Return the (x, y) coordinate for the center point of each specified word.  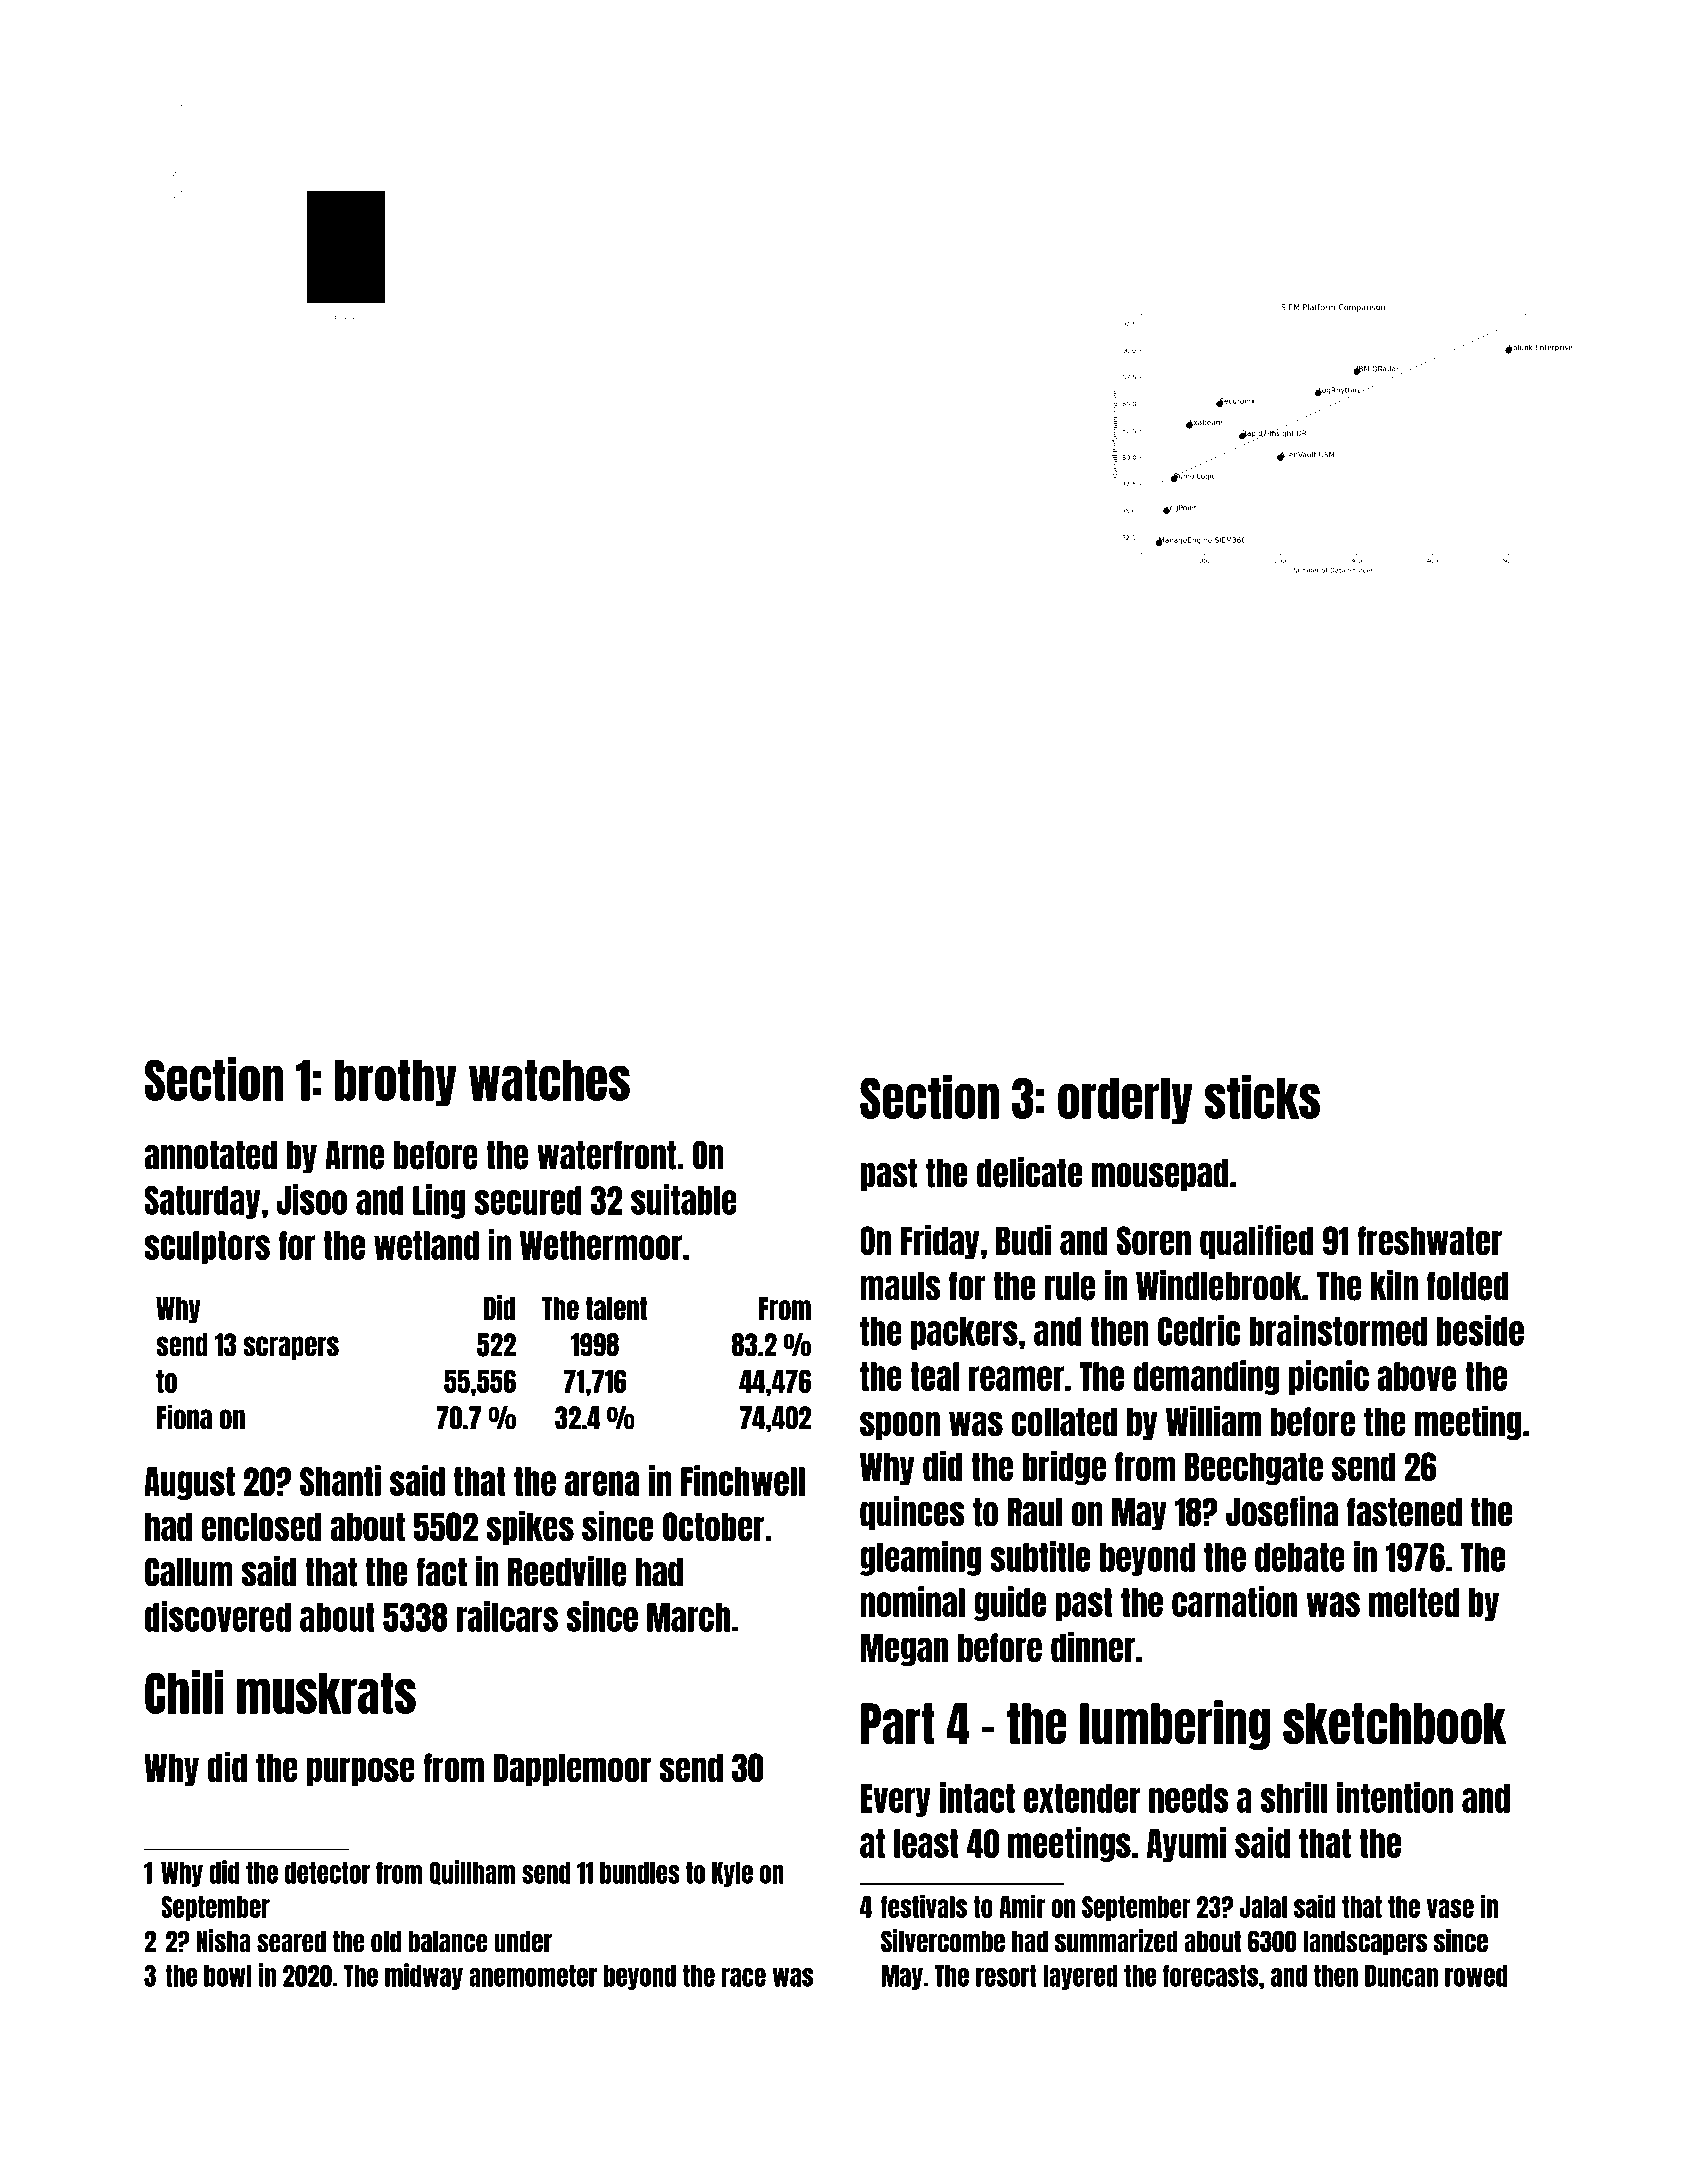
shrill (1294, 1797)
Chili (184, 1692)
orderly (1125, 1101)
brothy (396, 1083)
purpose (361, 1771)
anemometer (533, 1976)
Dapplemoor (572, 1769)
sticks (1262, 1097)
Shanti (340, 1480)
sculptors (207, 1247)
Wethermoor (601, 1245)
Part (898, 1724)
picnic (1329, 1377)
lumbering (1175, 1725)
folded (1468, 1286)
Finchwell (743, 1480)
